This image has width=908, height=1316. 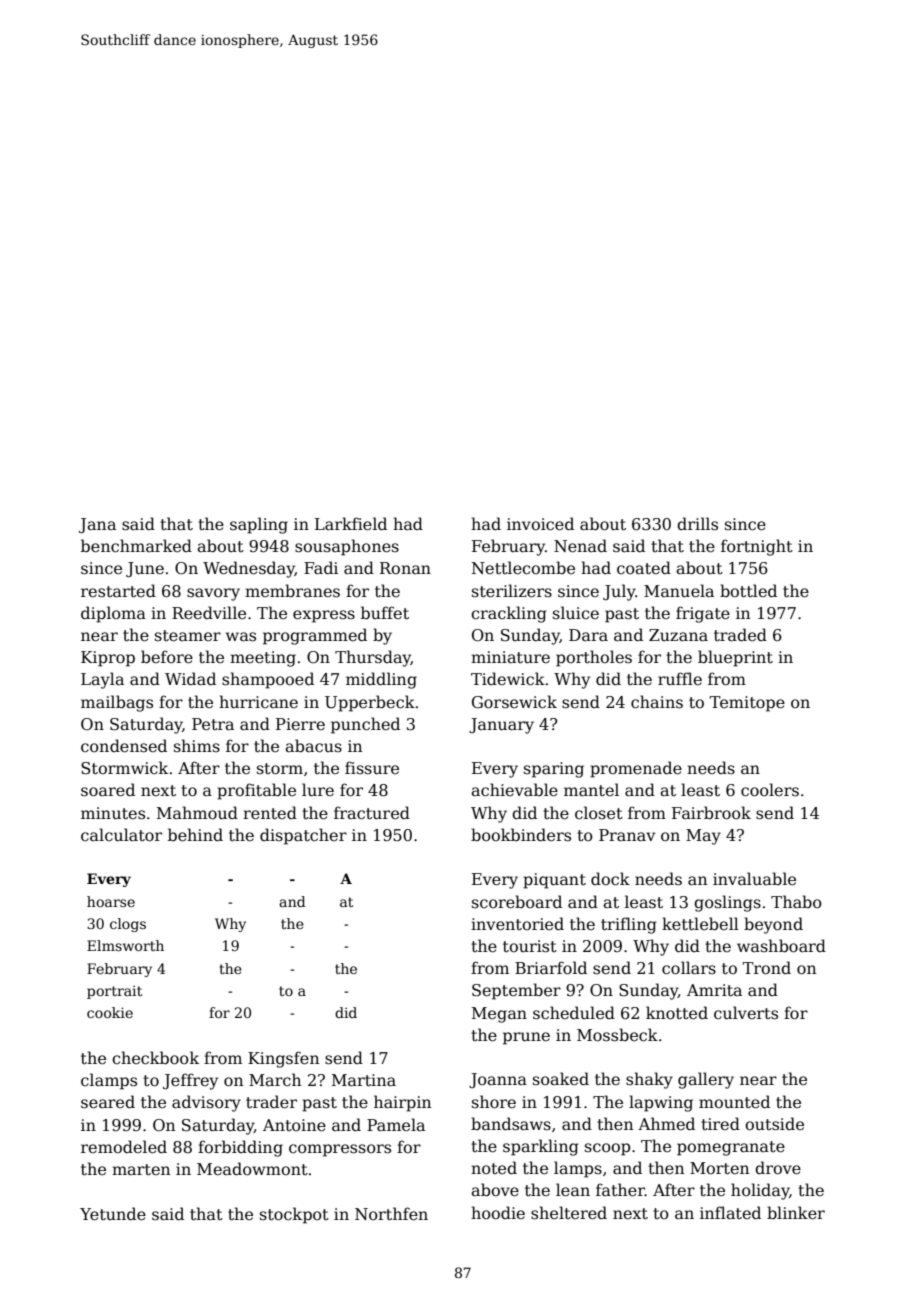 I want to click on savory, so click(x=213, y=594).
